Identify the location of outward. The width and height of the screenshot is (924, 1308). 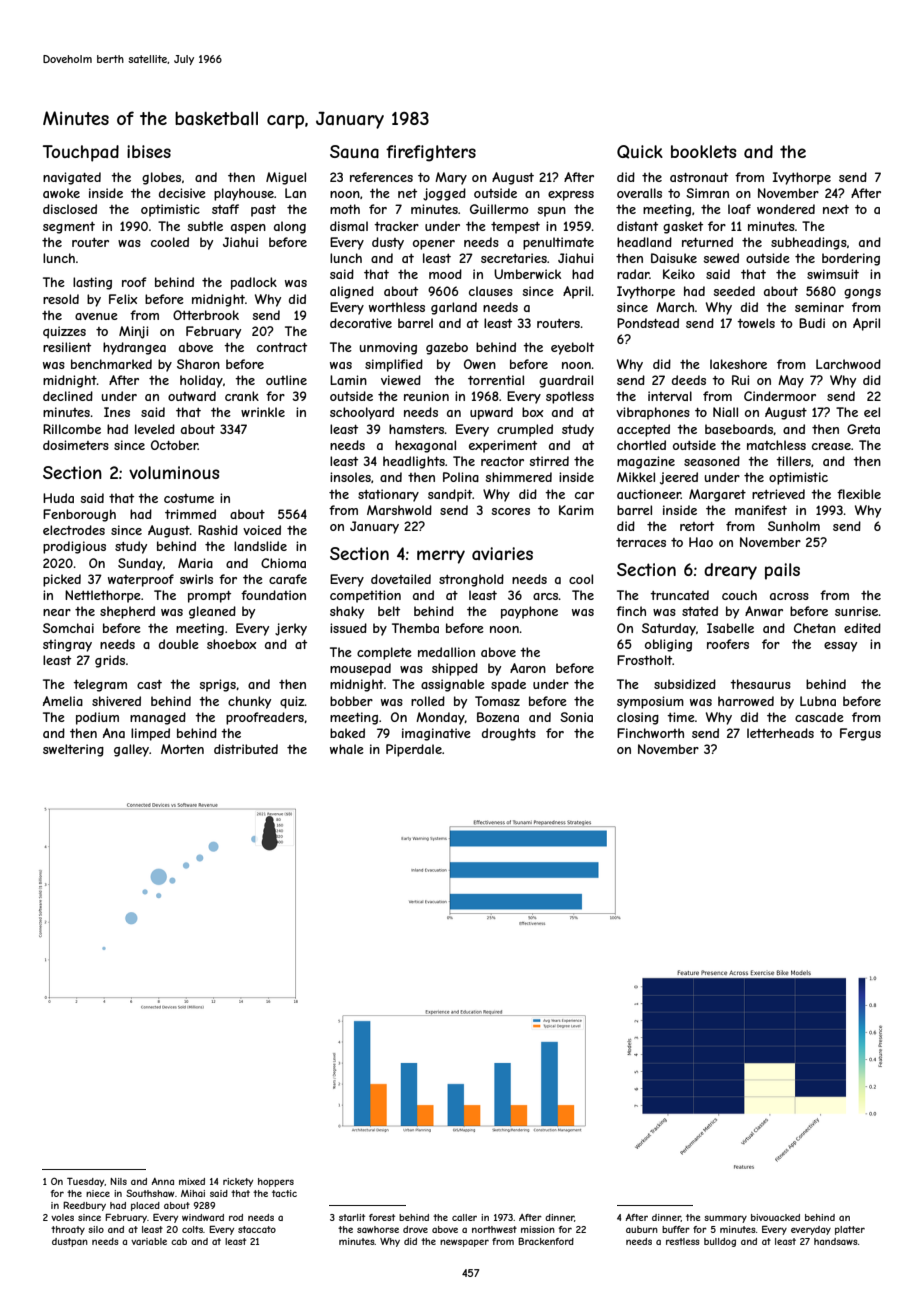
(192, 396).
